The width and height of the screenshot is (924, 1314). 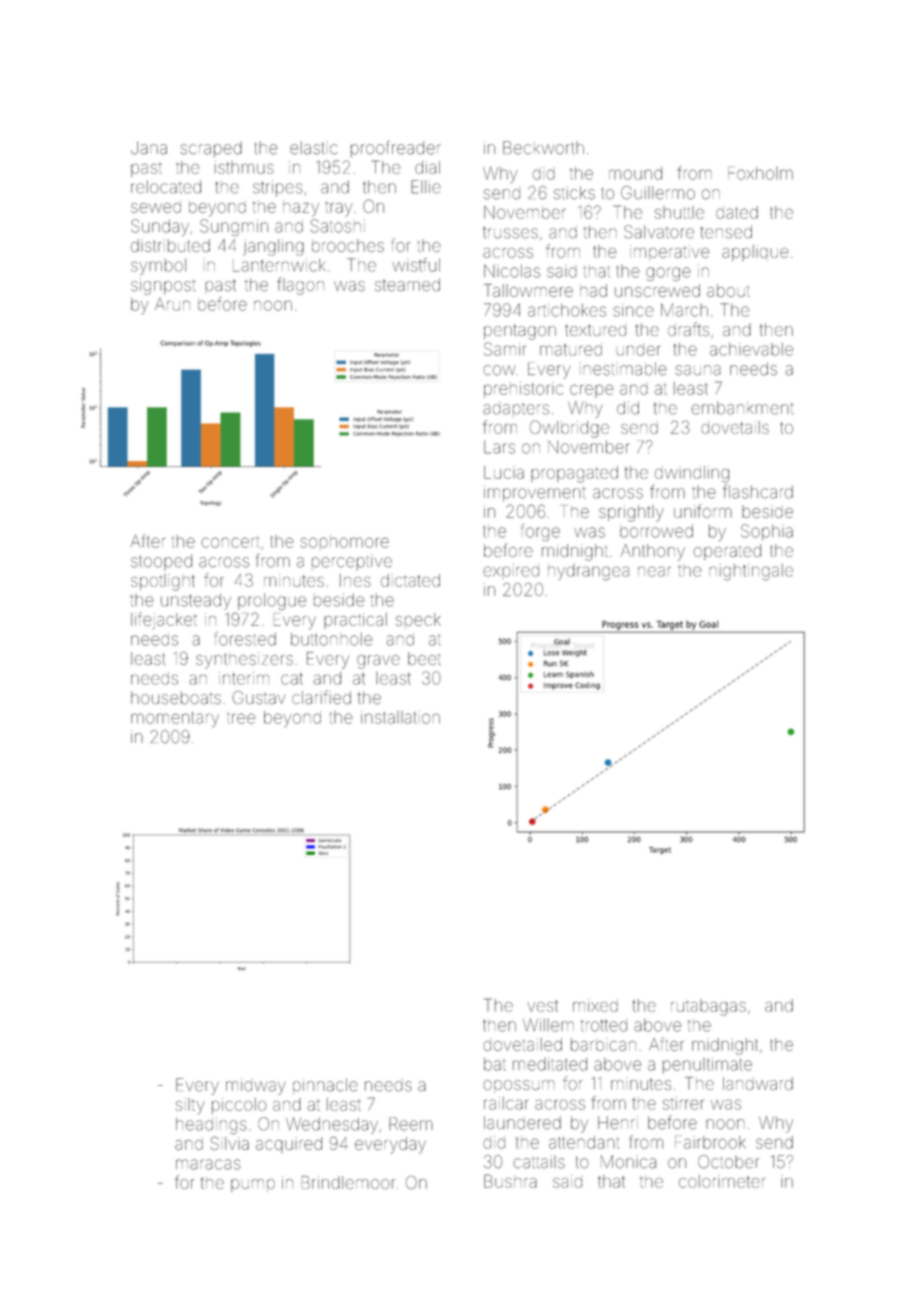 What do you see at coordinates (755, 253) in the screenshot?
I see `applique` at bounding box center [755, 253].
